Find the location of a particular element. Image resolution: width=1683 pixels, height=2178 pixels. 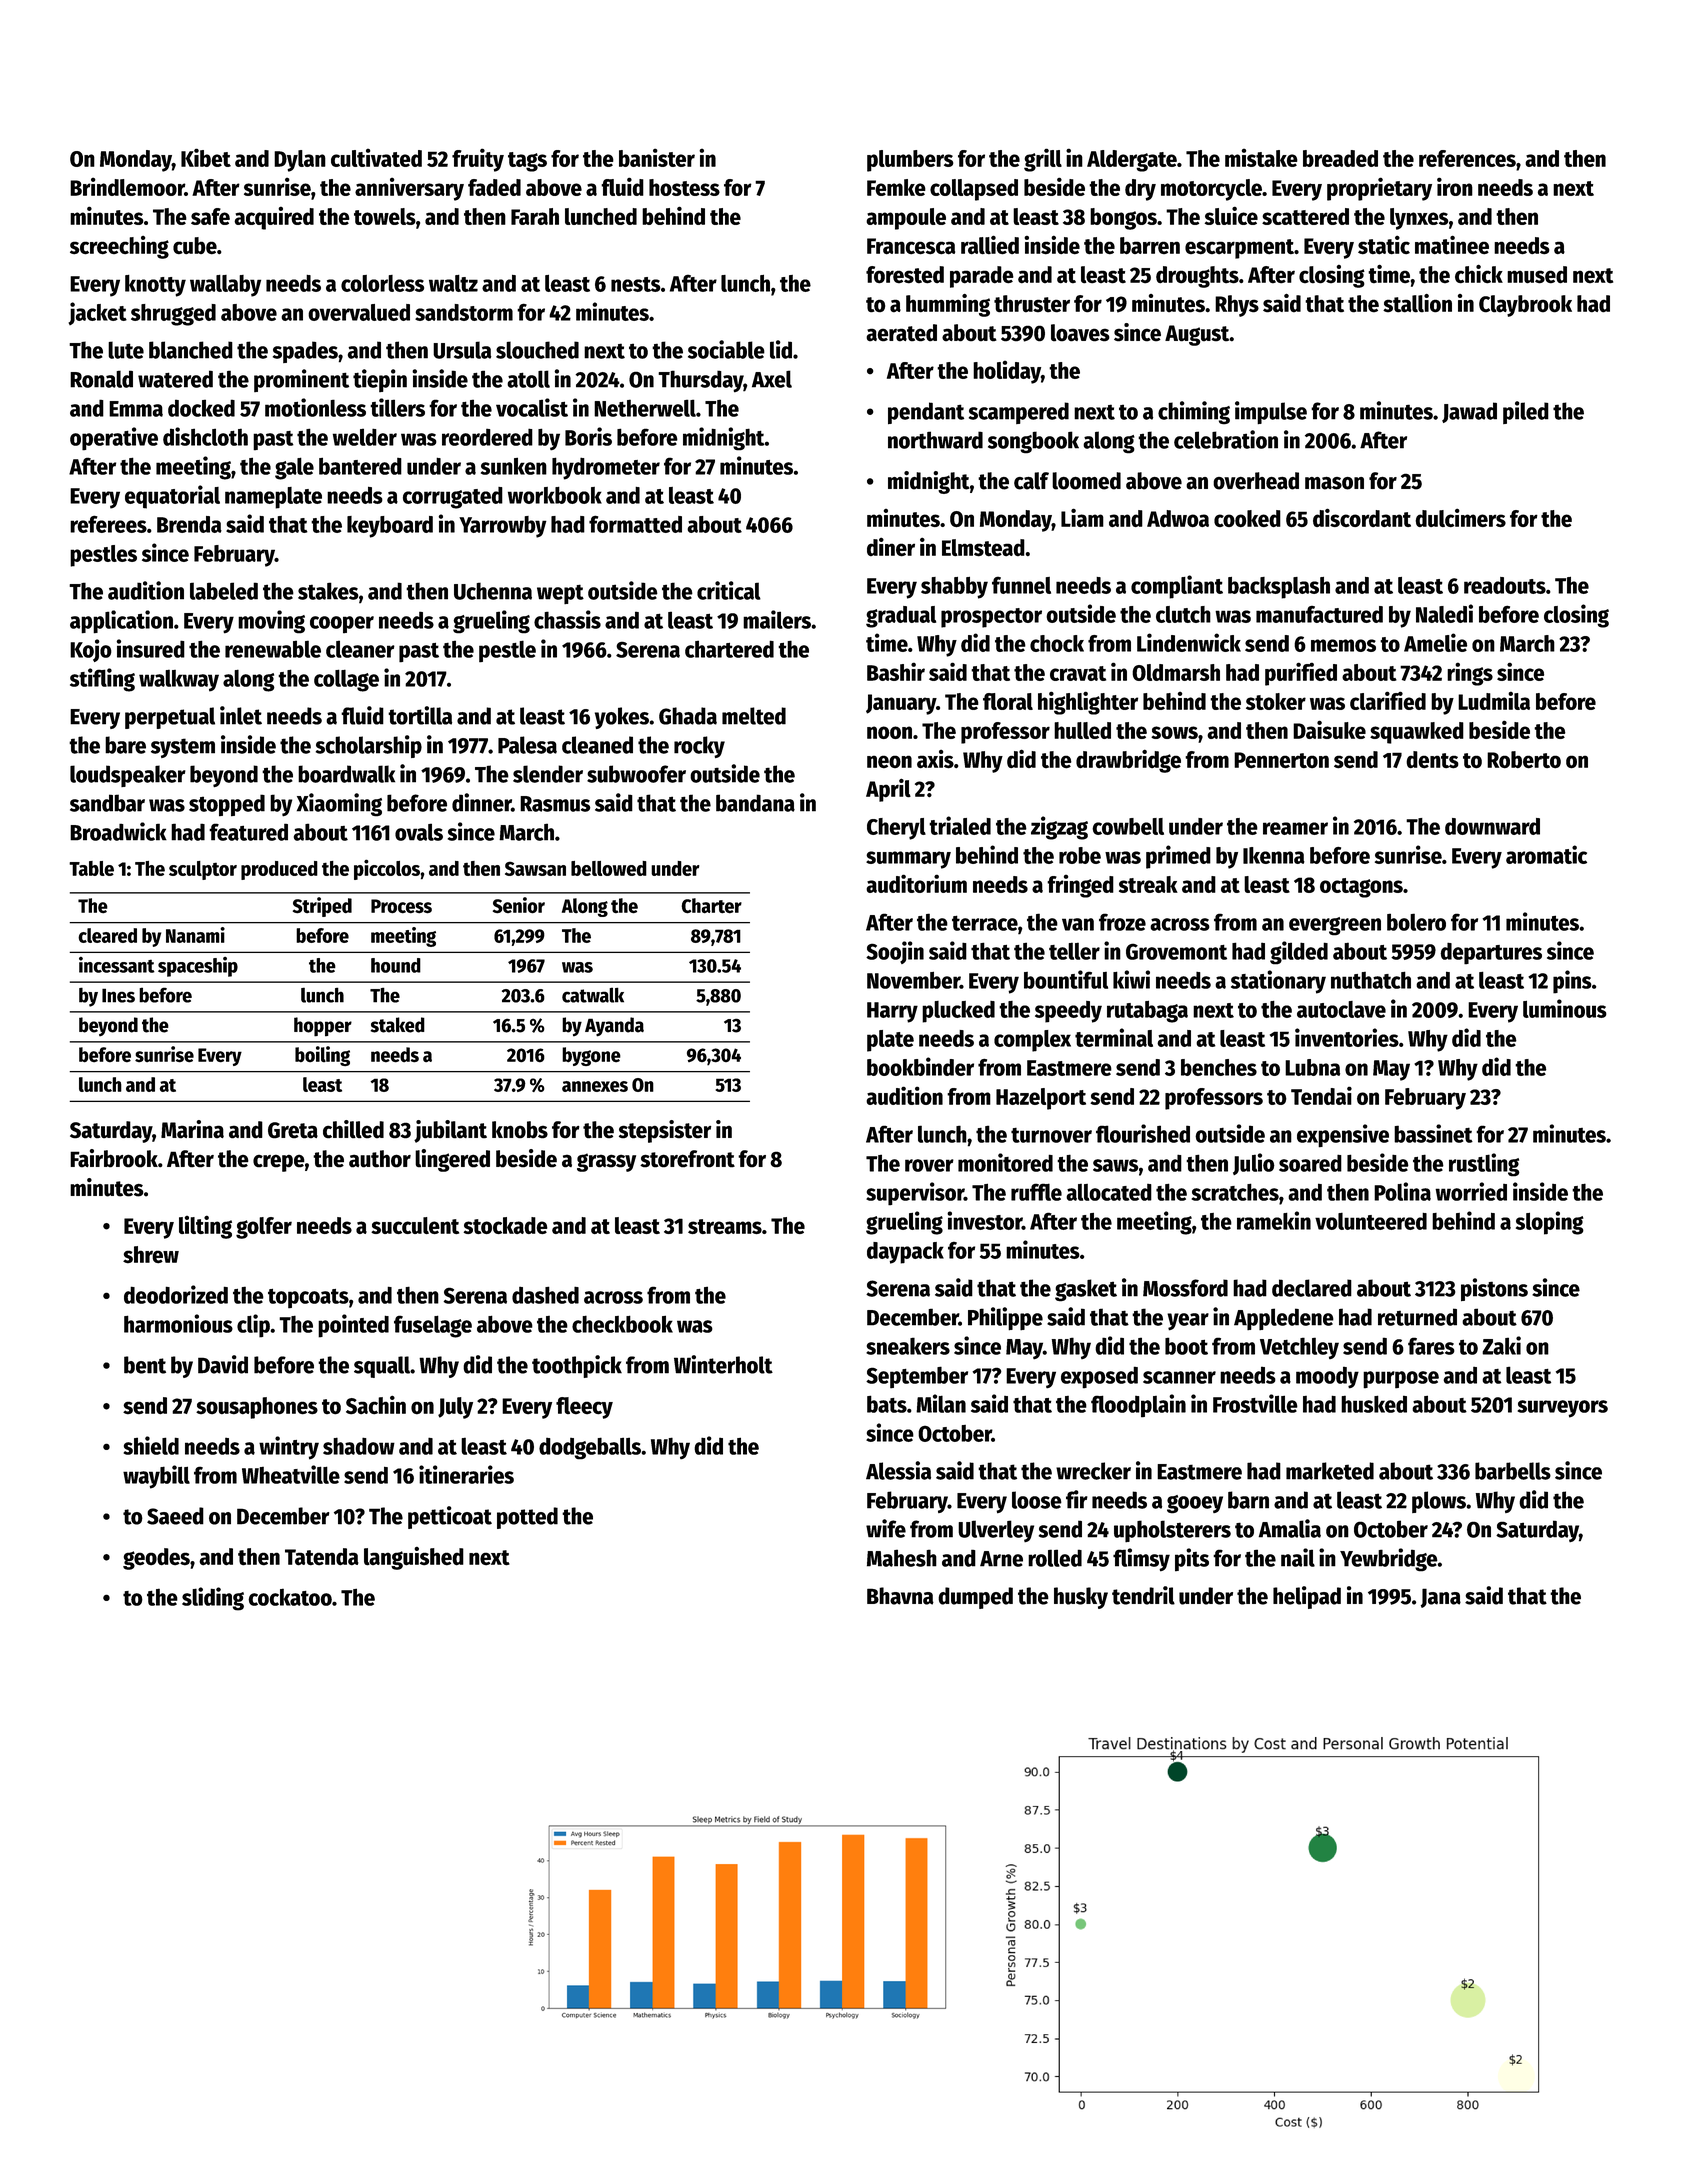

Hazelport is located at coordinates (1041, 1099).
